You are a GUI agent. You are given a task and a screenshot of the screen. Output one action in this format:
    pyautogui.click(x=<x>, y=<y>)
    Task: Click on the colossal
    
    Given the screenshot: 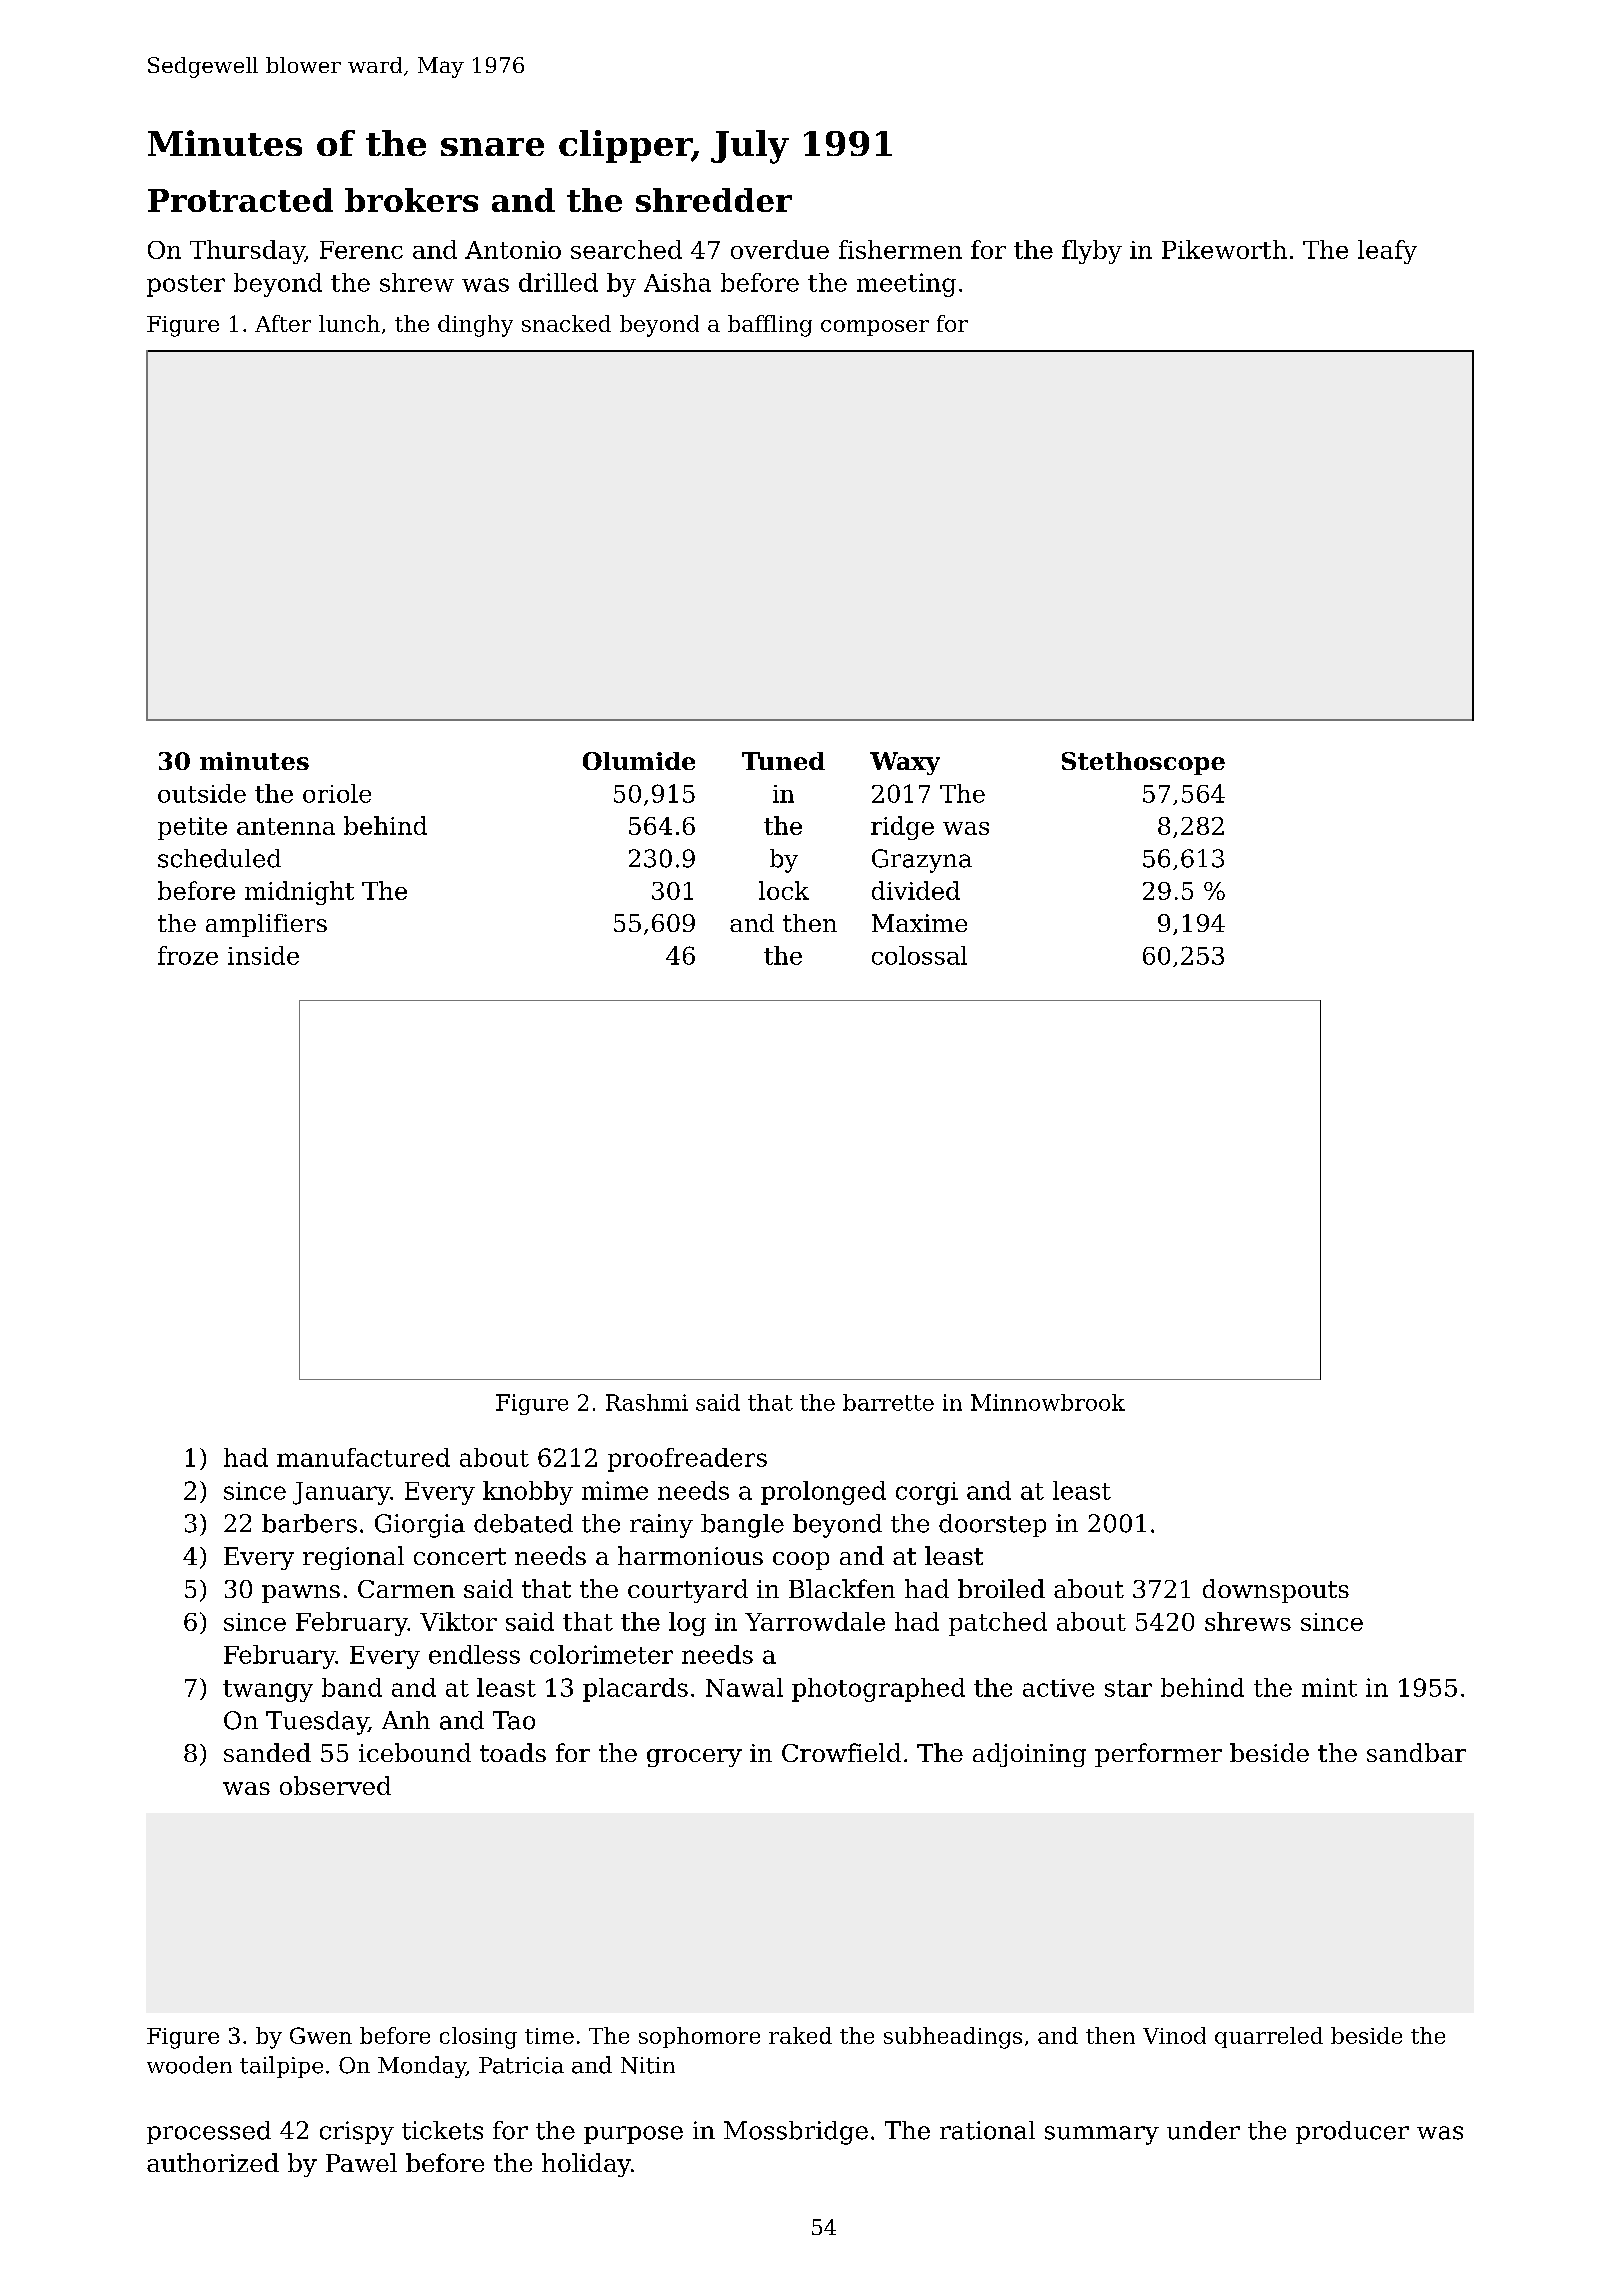 What is the action you would take?
    pyautogui.click(x=919, y=955)
